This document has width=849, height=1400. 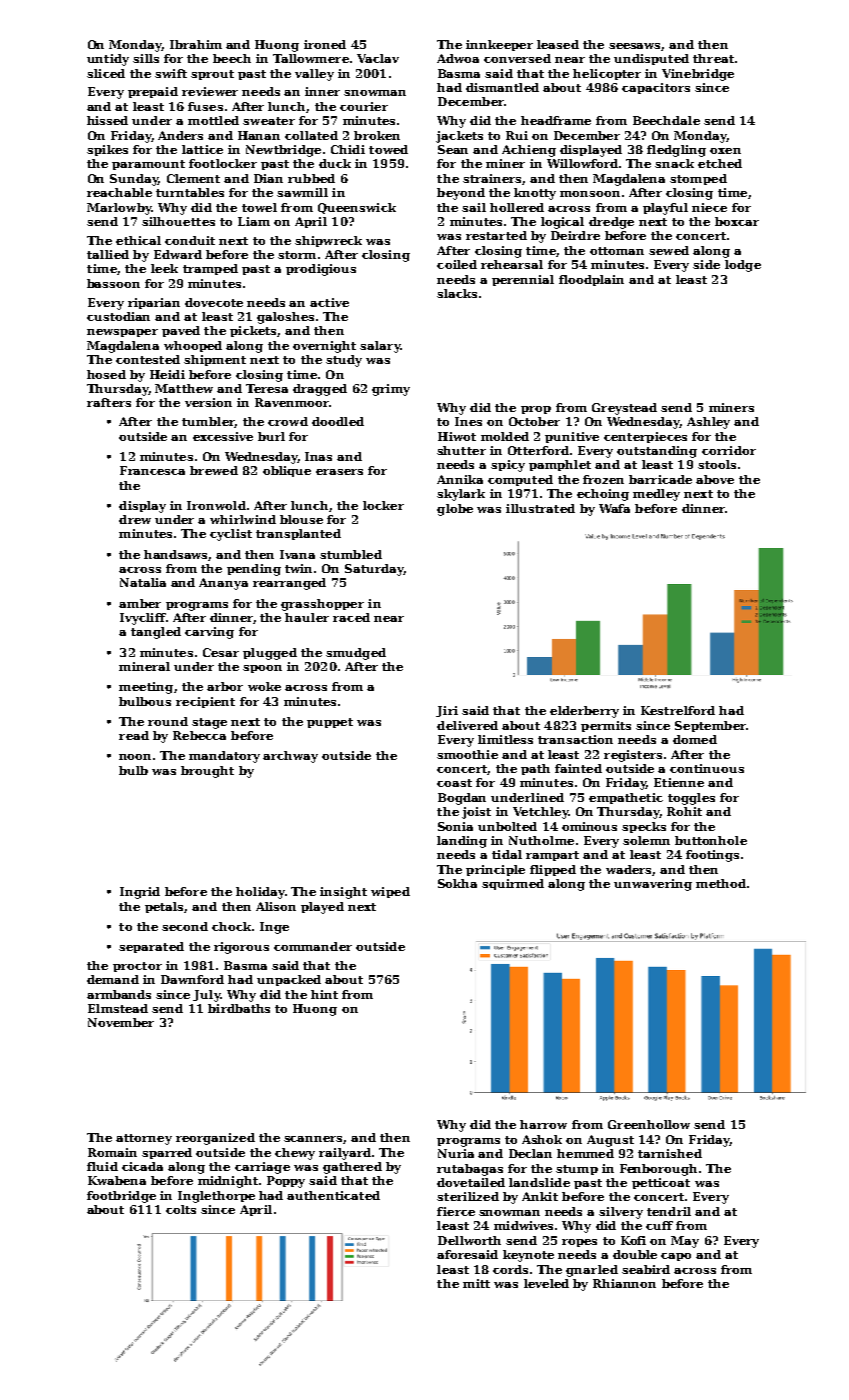 What do you see at coordinates (209, 633) in the document?
I see `carving` at bounding box center [209, 633].
